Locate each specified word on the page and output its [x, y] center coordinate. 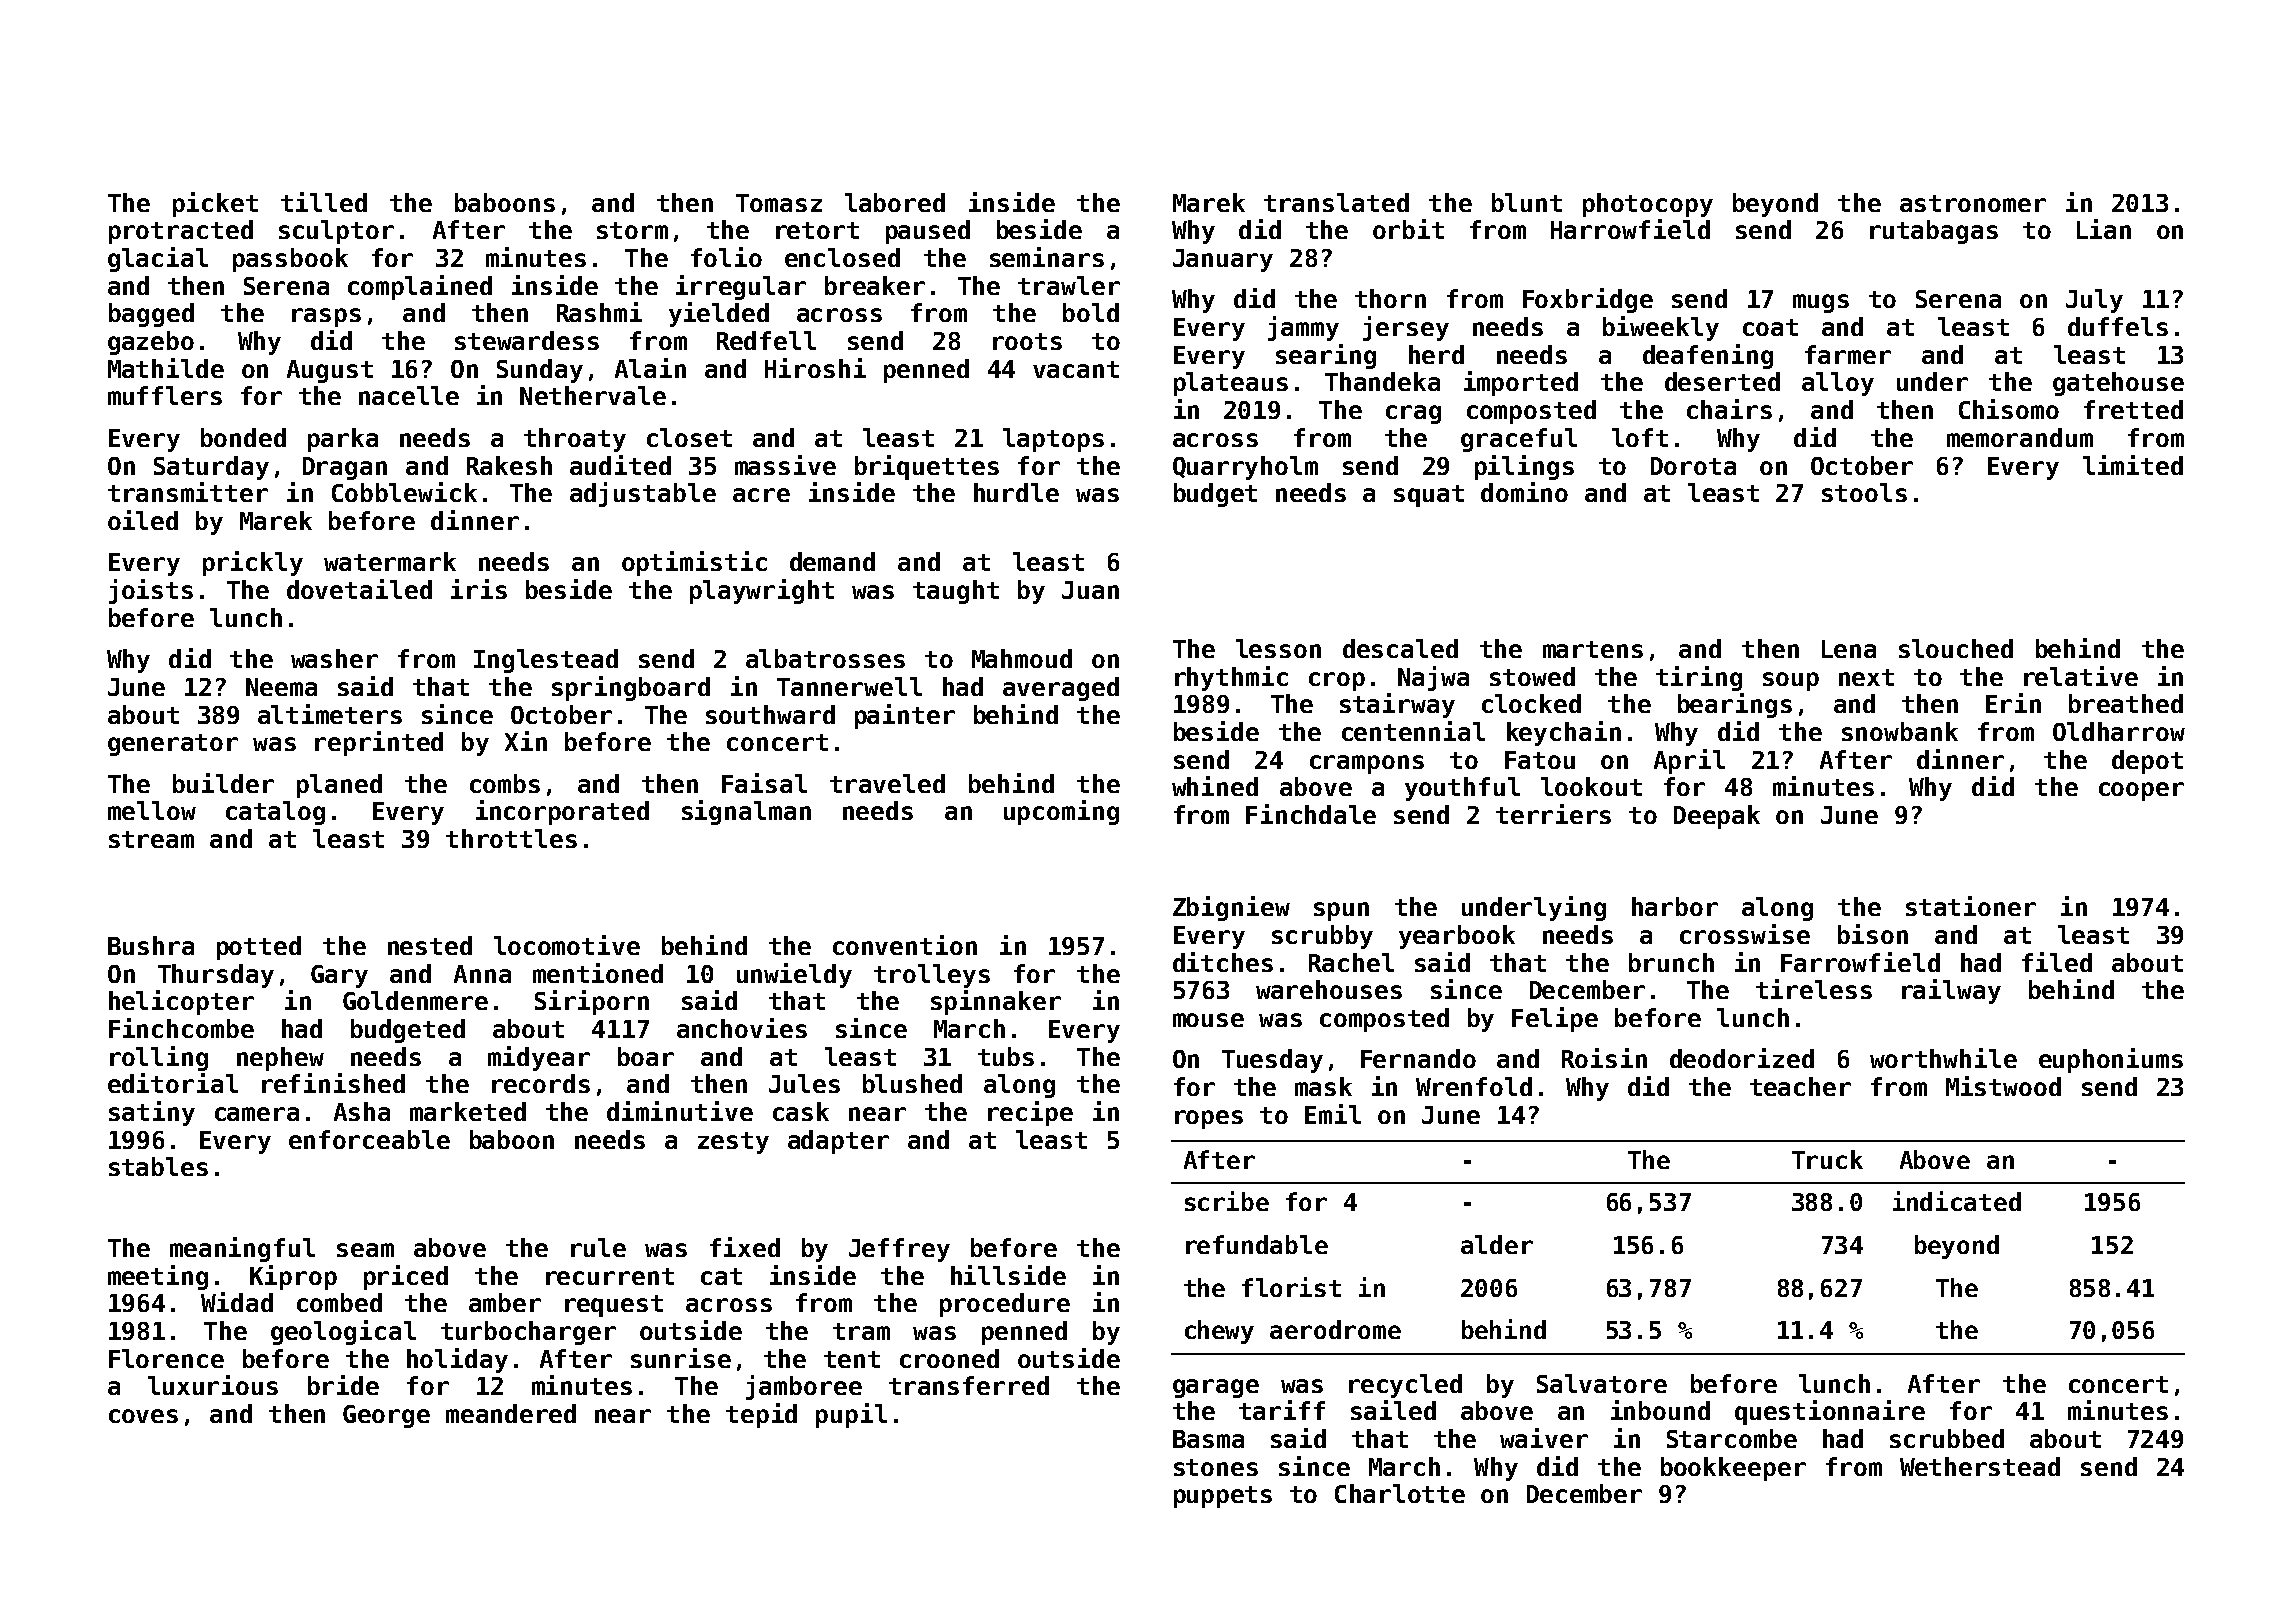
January [1223, 260]
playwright [762, 591]
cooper [2141, 791]
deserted [1722, 381]
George [386, 1416]
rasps [326, 317]
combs [505, 783]
